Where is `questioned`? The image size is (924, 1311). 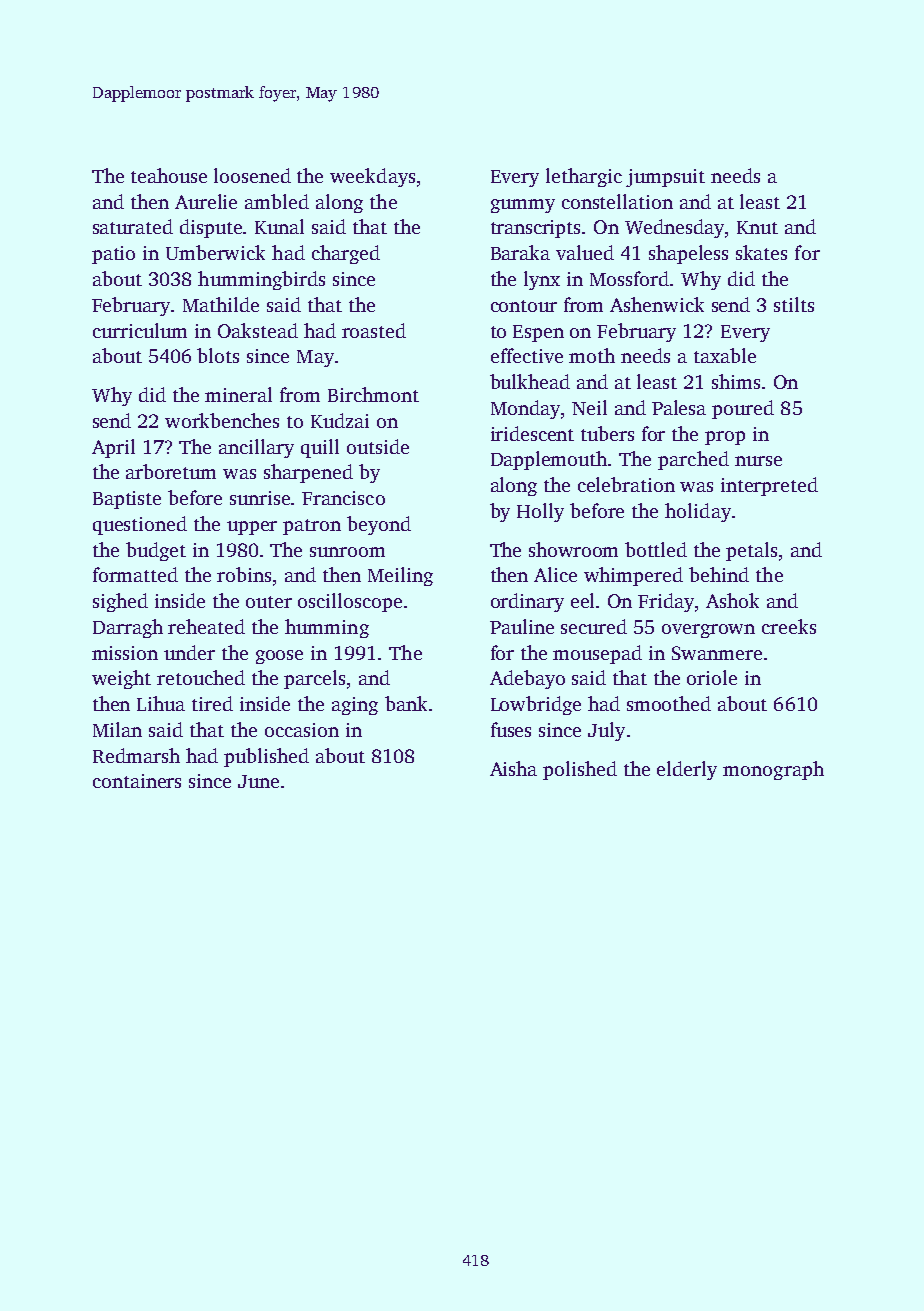
questioned is located at coordinates (140, 525).
